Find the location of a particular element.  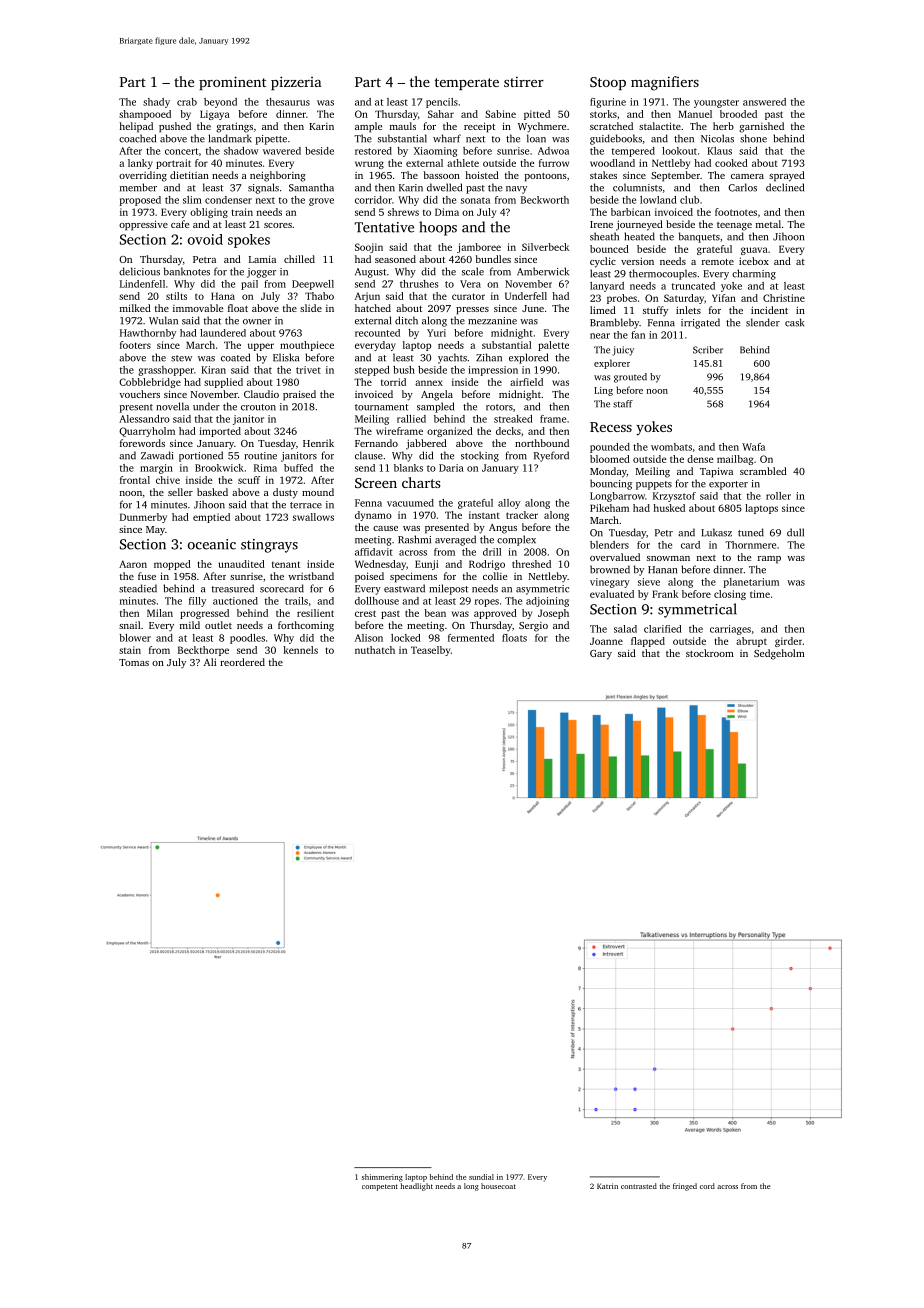

reordered is located at coordinates (242, 662).
